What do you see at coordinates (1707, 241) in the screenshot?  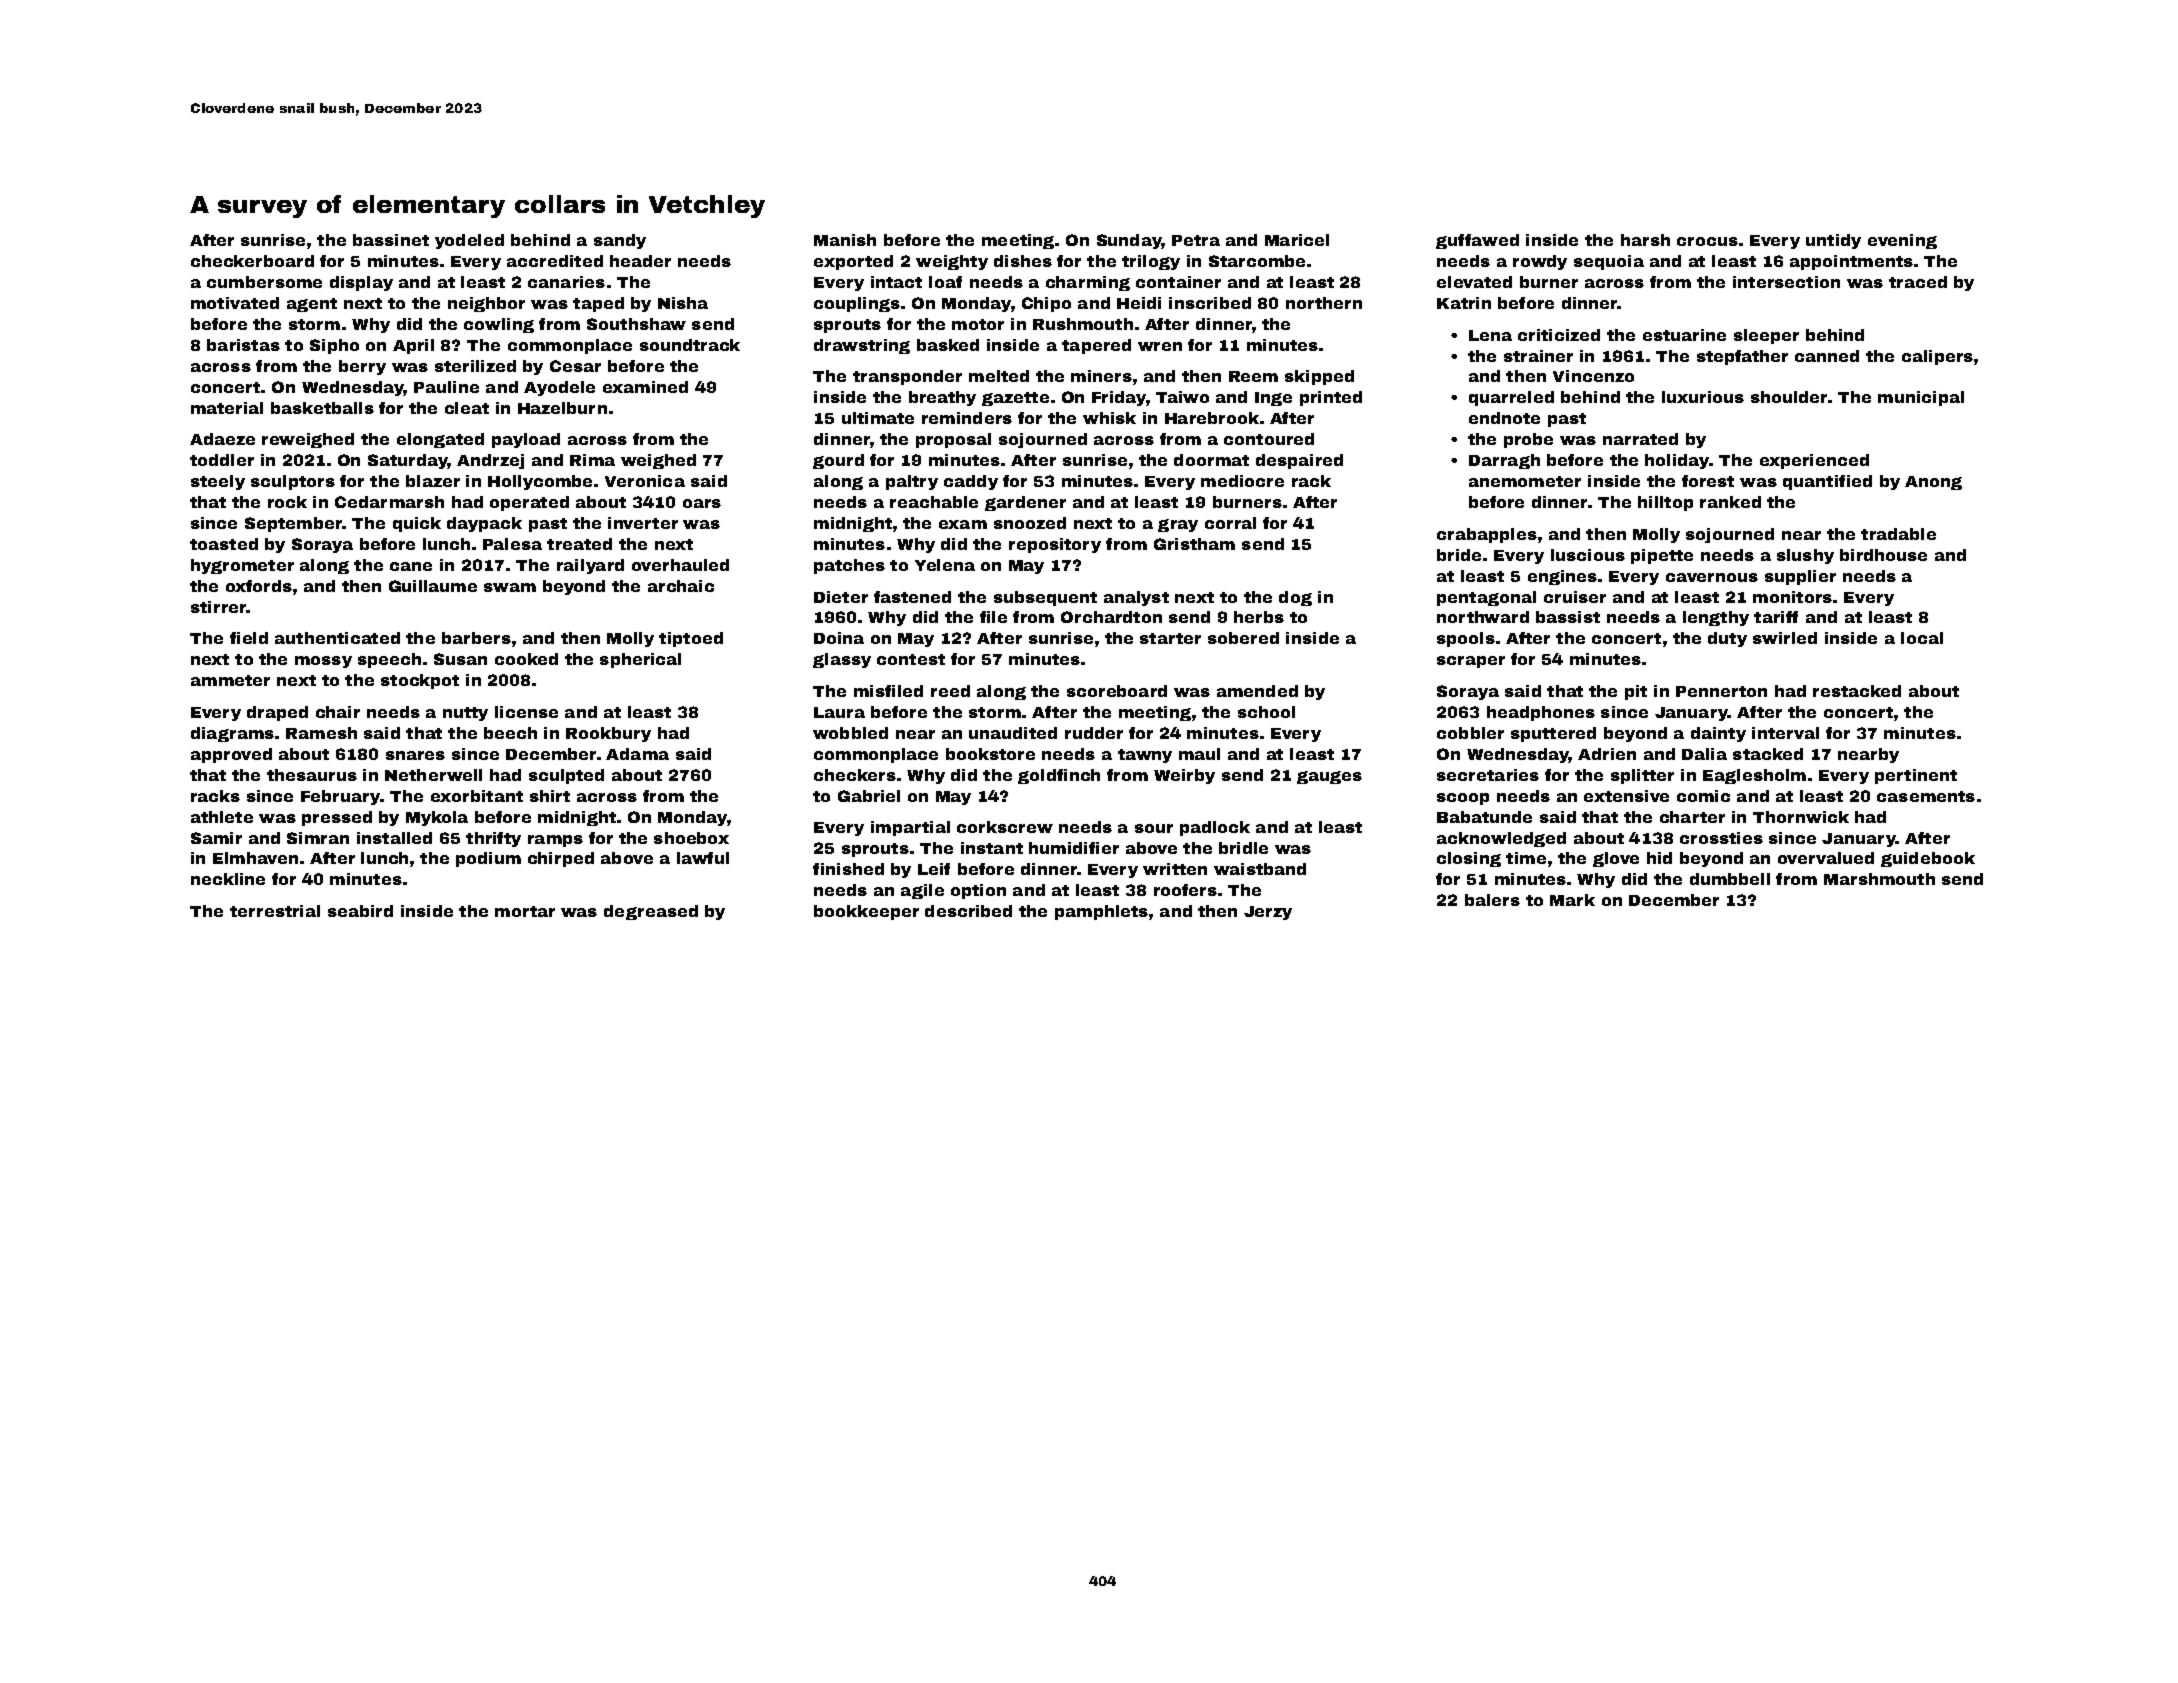 I see `crocus` at bounding box center [1707, 241].
